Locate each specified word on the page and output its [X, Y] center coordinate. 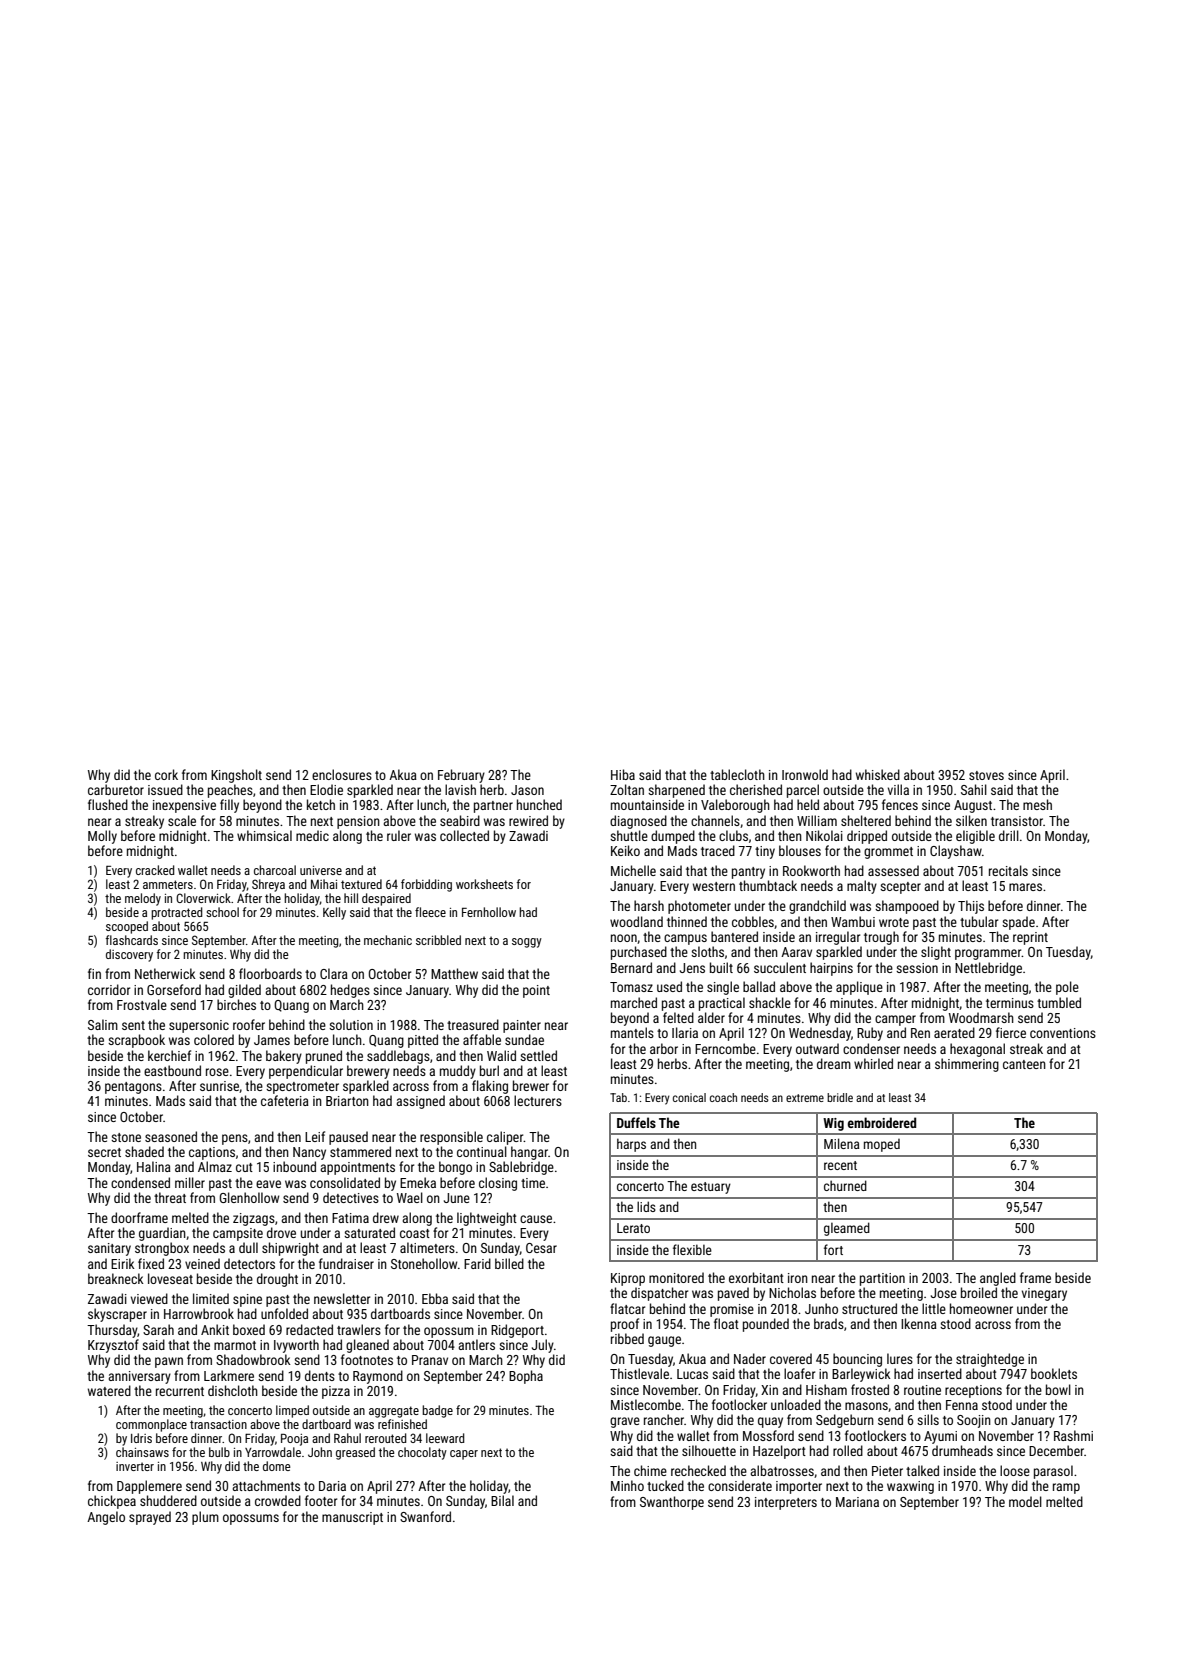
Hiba [623, 774]
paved [733, 1294]
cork [166, 774]
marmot [235, 1345]
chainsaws [142, 1452]
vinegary [1044, 1294]
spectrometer [302, 1088]
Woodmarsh [981, 1017]
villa [898, 789]
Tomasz [631, 987]
